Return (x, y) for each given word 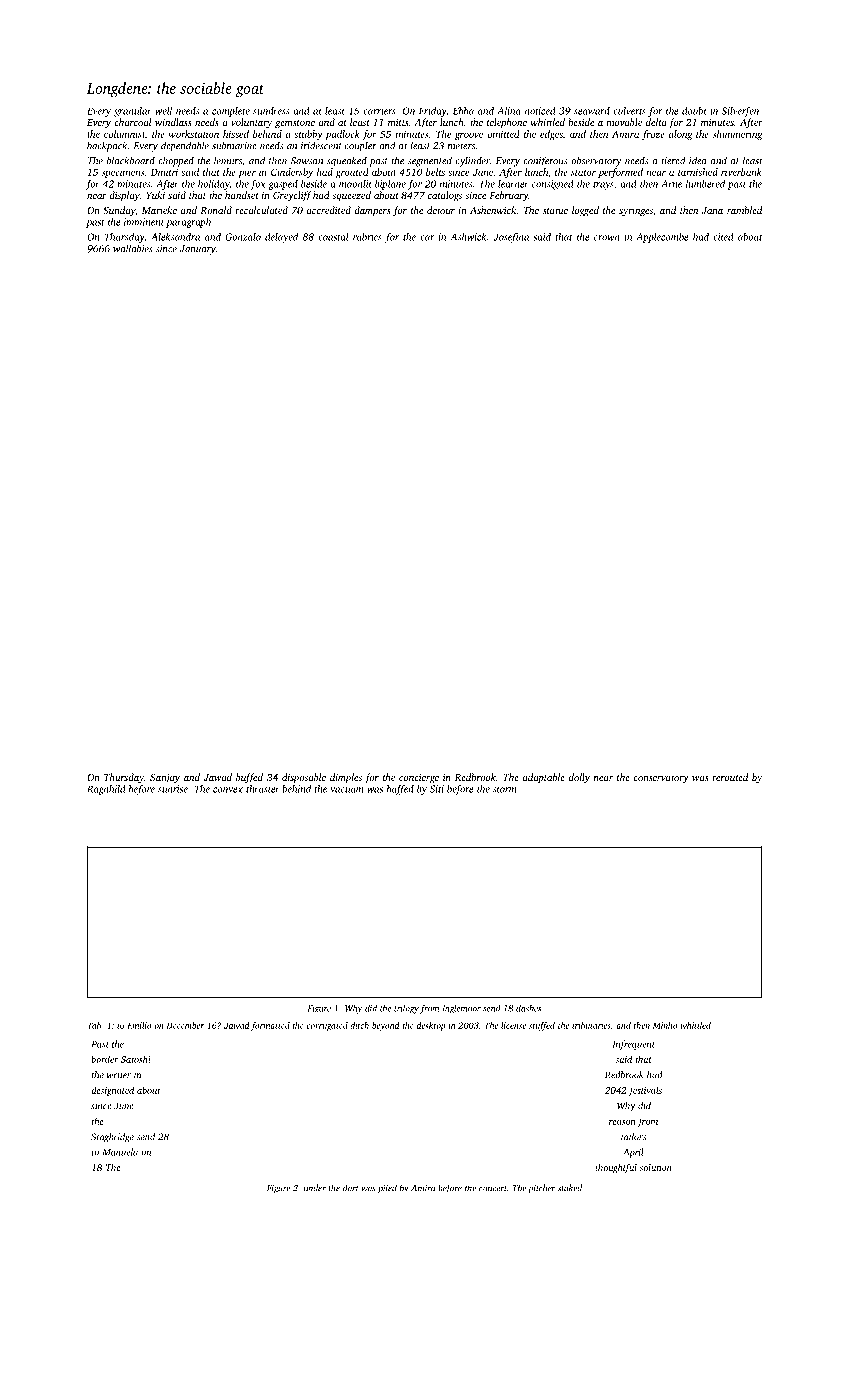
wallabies (133, 248)
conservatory (661, 779)
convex (228, 790)
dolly (579, 778)
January (198, 250)
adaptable (544, 778)
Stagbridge (112, 1138)
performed (620, 173)
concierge (419, 779)
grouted (352, 173)
